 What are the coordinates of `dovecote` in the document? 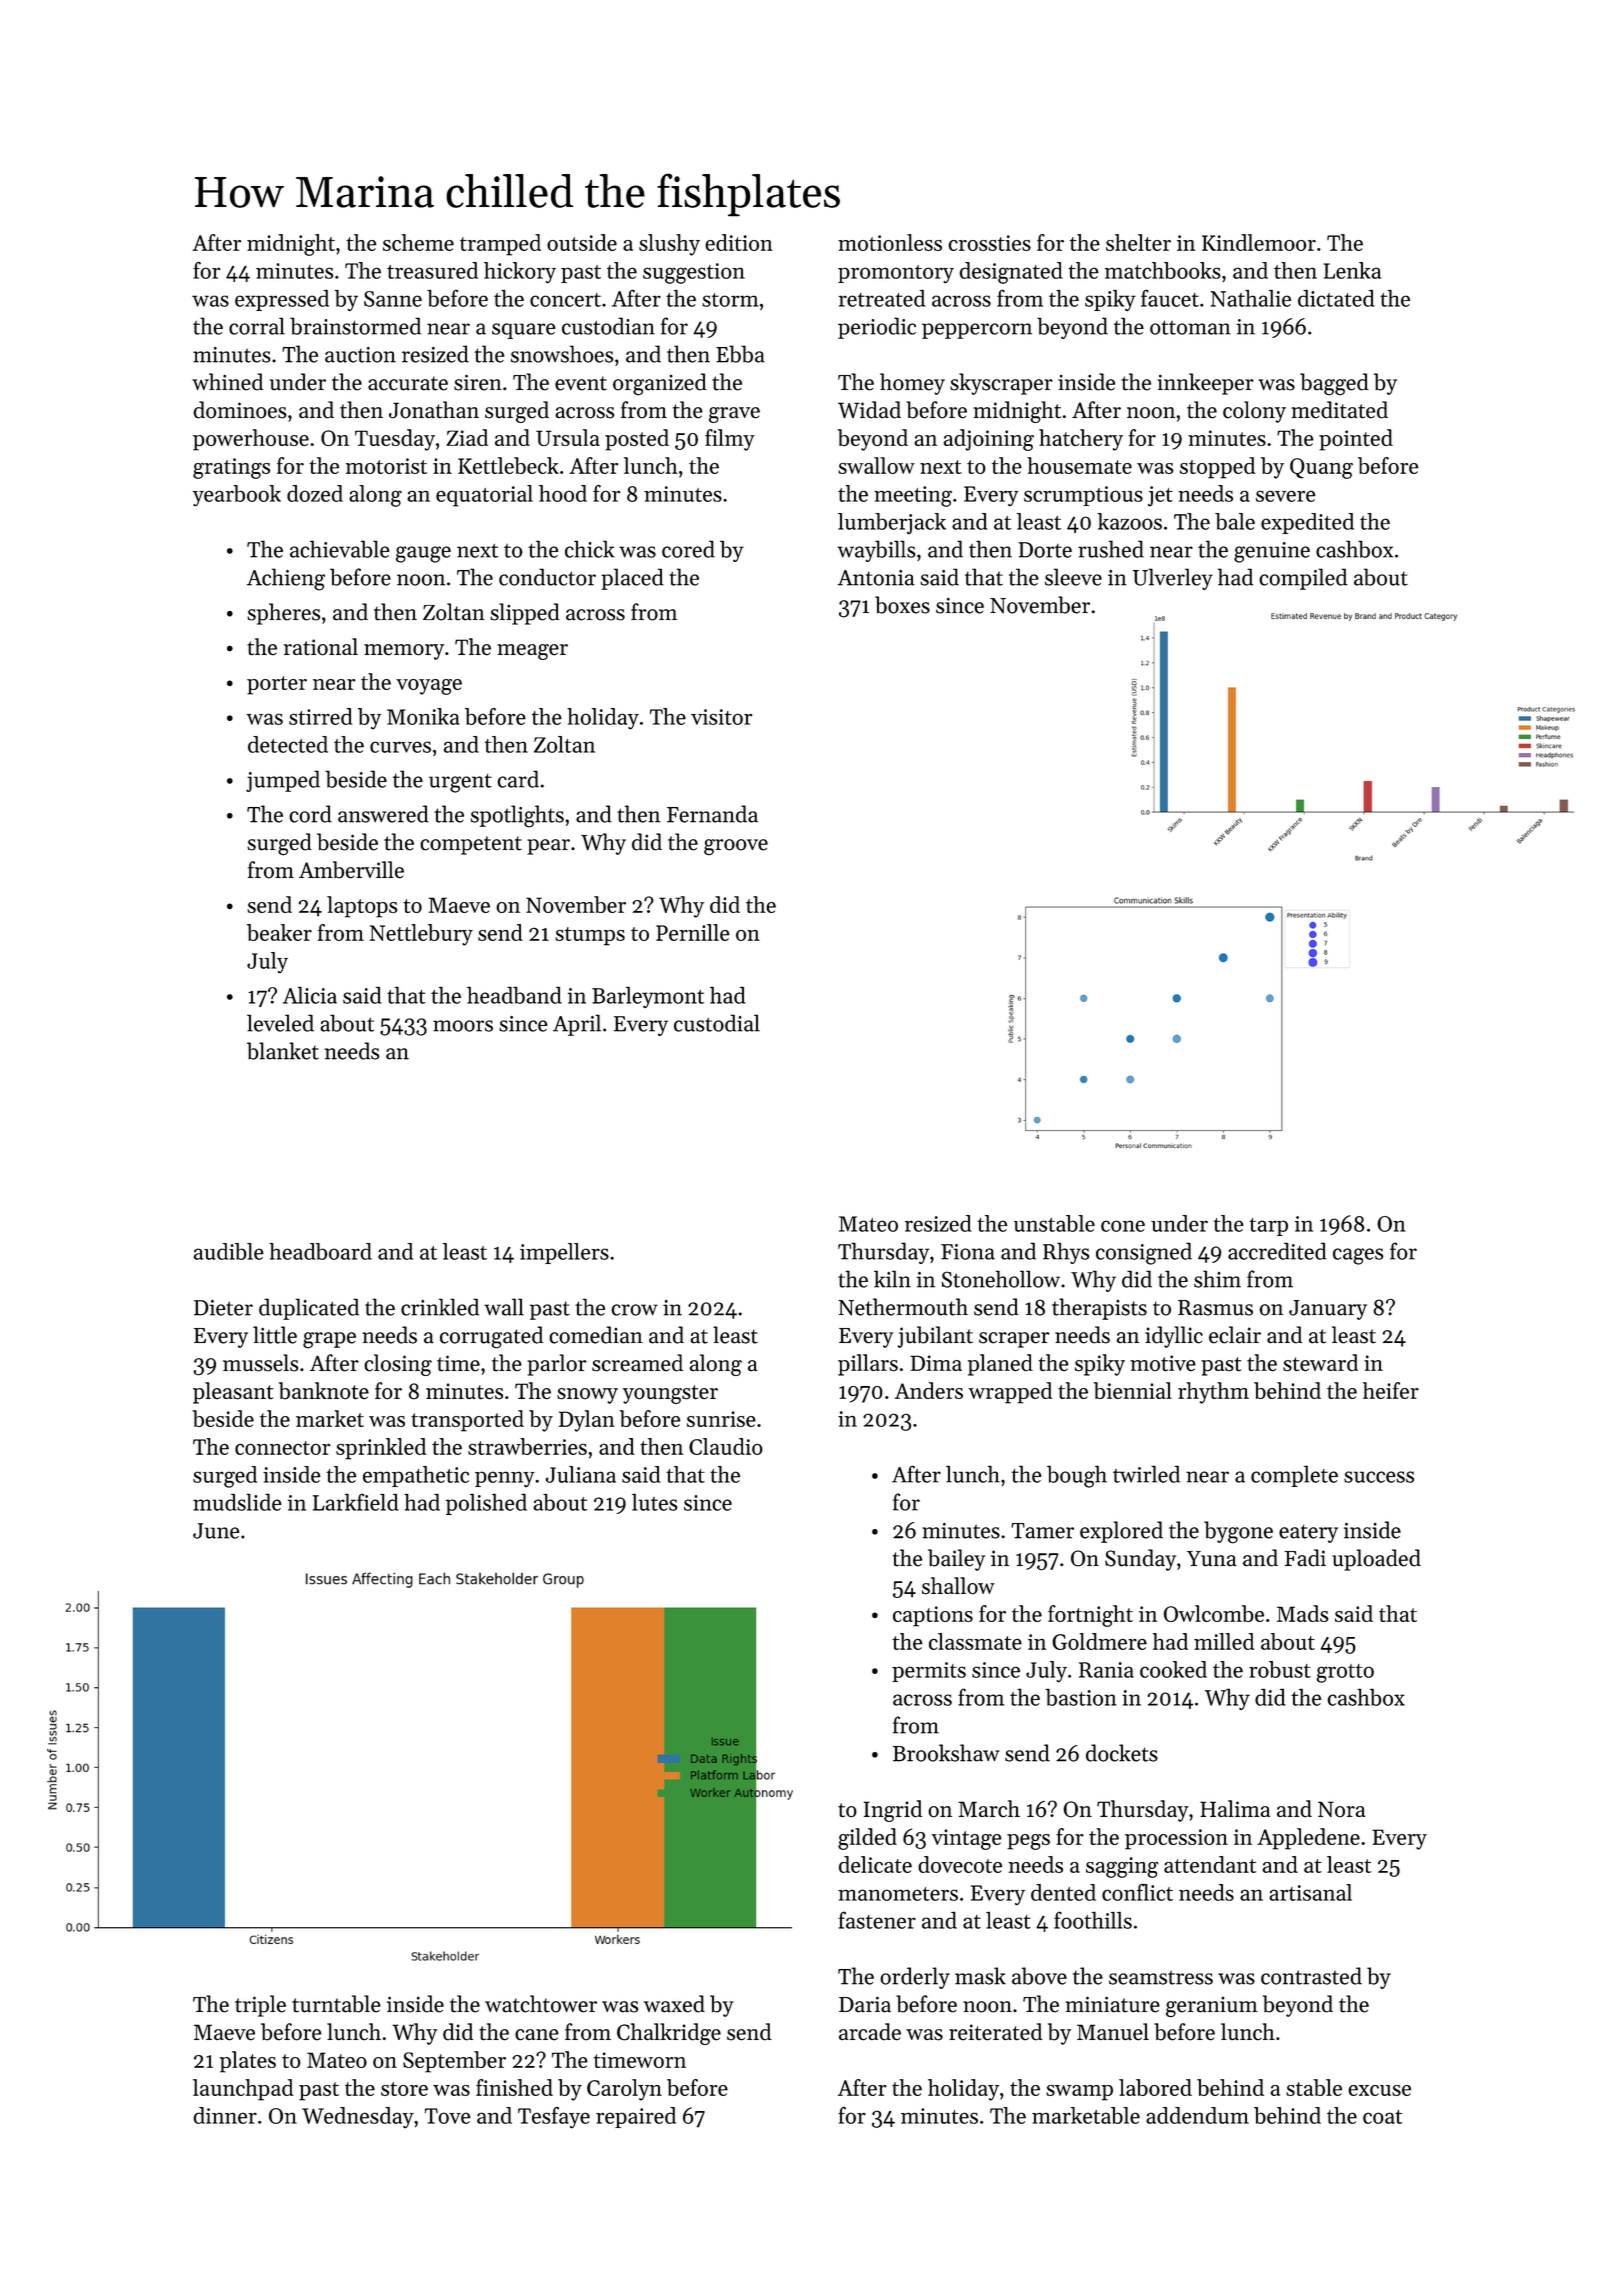 It's located at (960, 1864).
